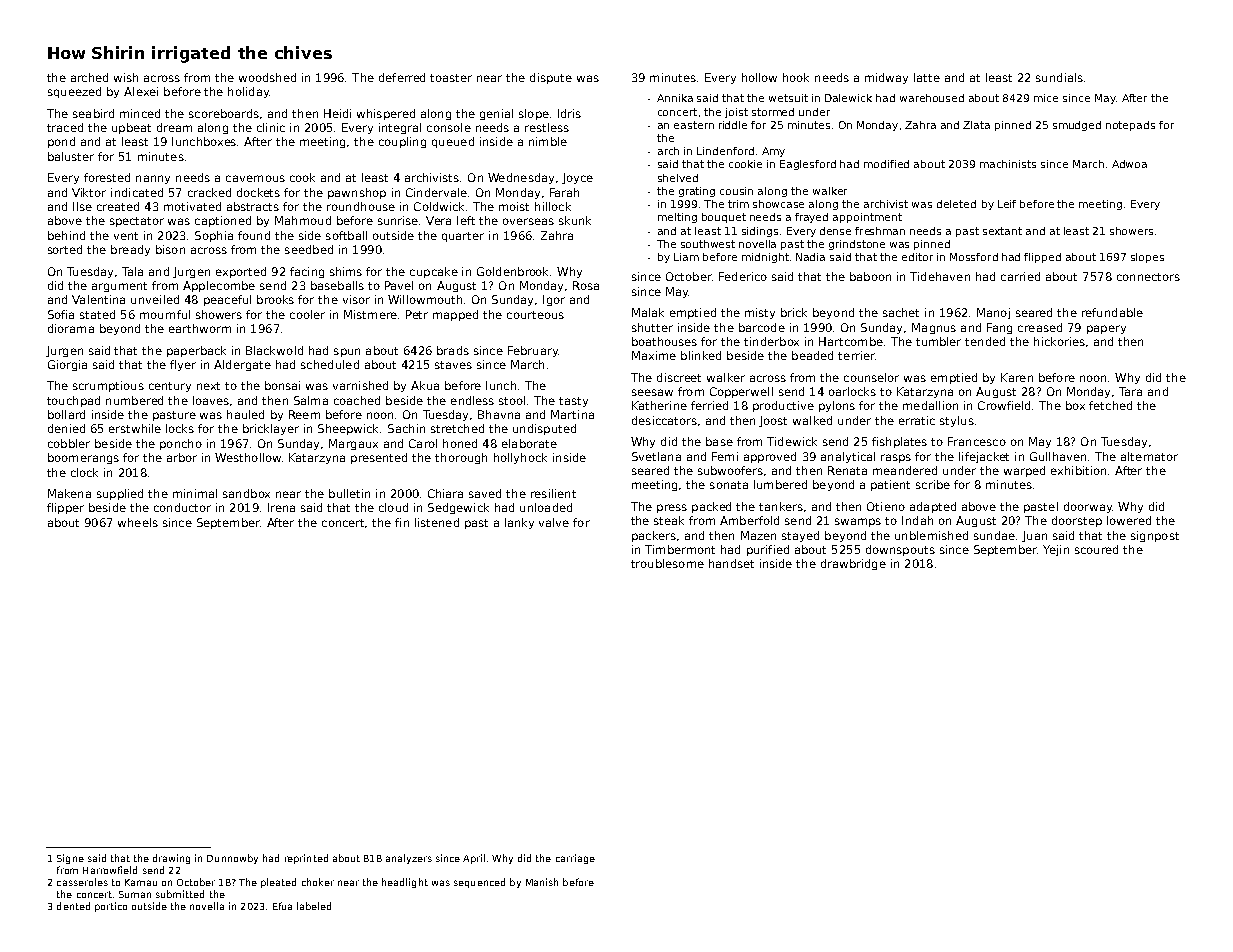 The image size is (1233, 952). What do you see at coordinates (1059, 77) in the screenshot?
I see `sundials` at bounding box center [1059, 77].
